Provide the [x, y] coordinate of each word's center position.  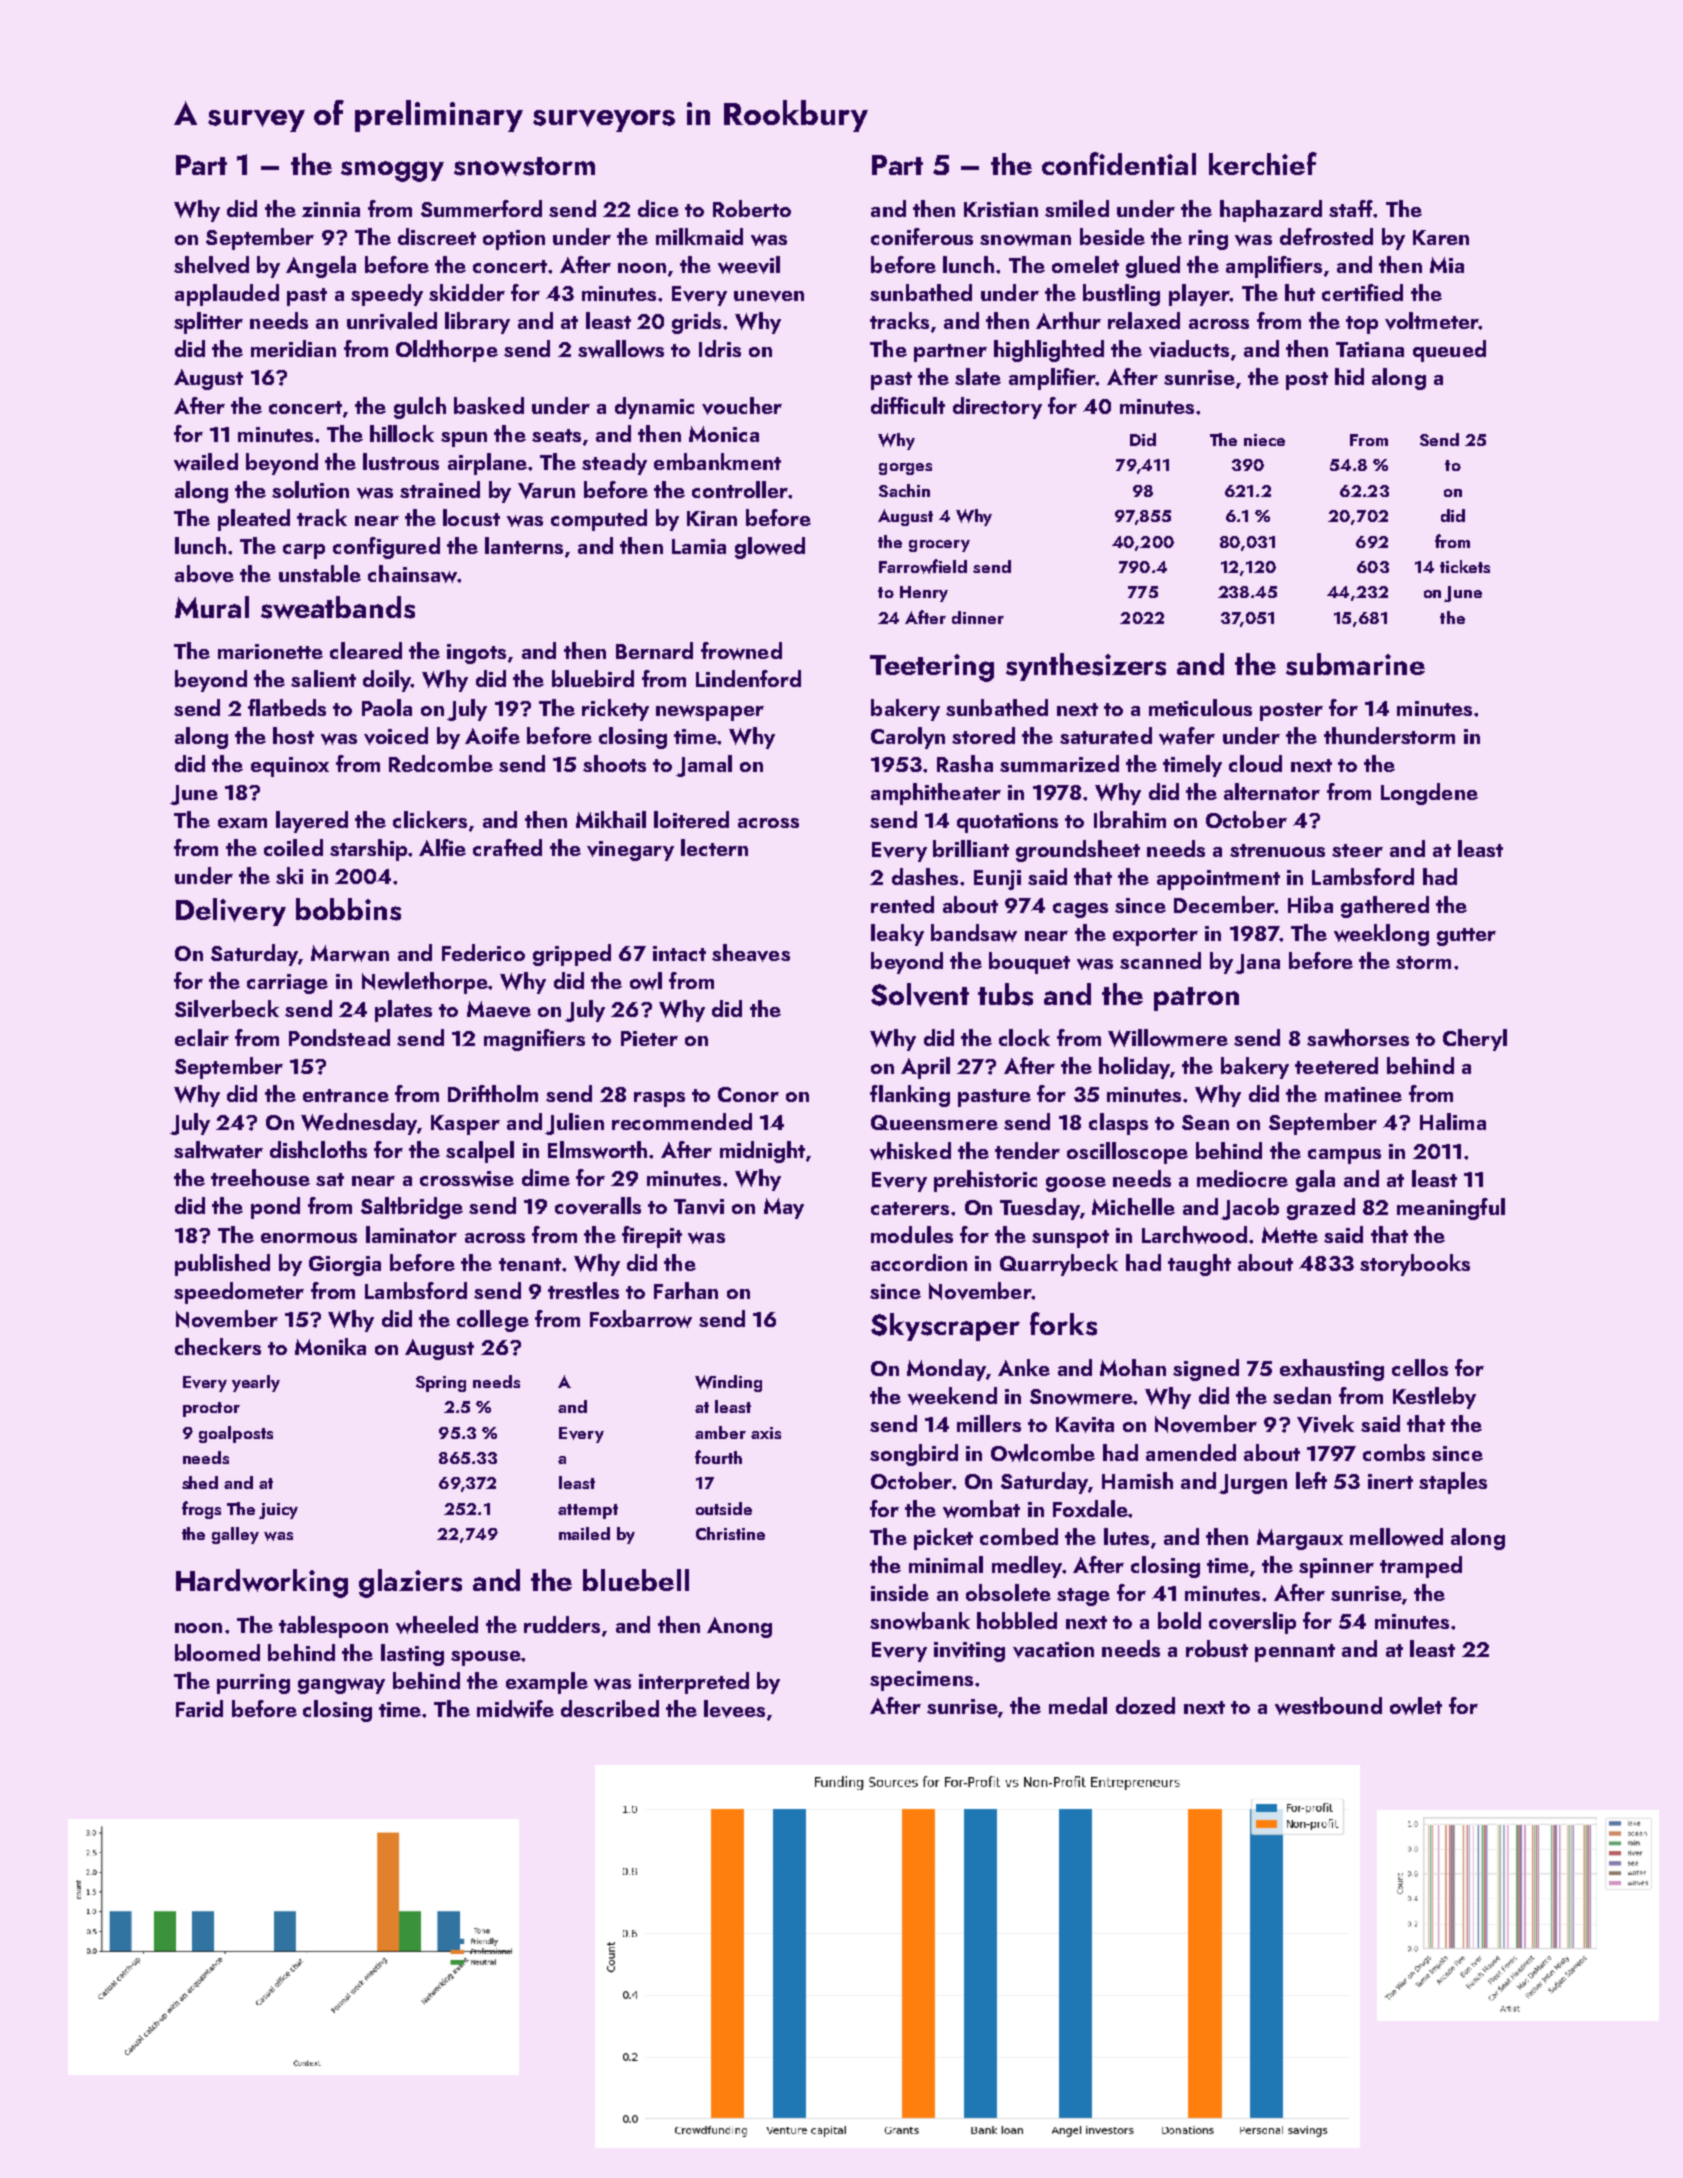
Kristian [1001, 209]
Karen [1441, 237]
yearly [256, 1383]
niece [1264, 440]
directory [997, 408]
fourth [718, 1457]
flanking [910, 1096]
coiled [293, 847]
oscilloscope [1127, 1153]
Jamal [704, 766]
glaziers [410, 1583]
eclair [202, 1037]
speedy [387, 295]
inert [1390, 1481]
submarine [1355, 664]
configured [386, 548]
